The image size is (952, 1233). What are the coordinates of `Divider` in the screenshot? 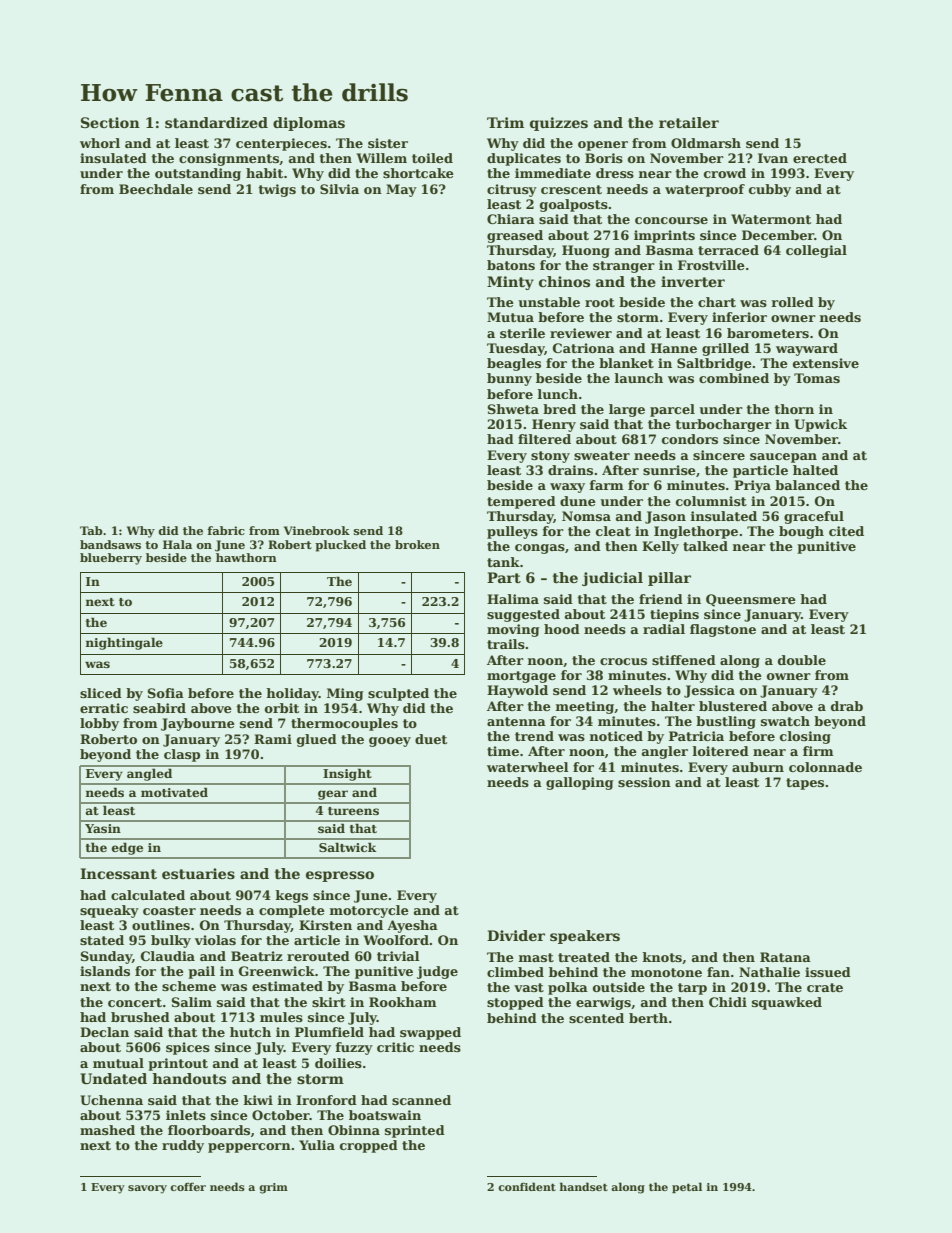 It's located at (516, 935).
